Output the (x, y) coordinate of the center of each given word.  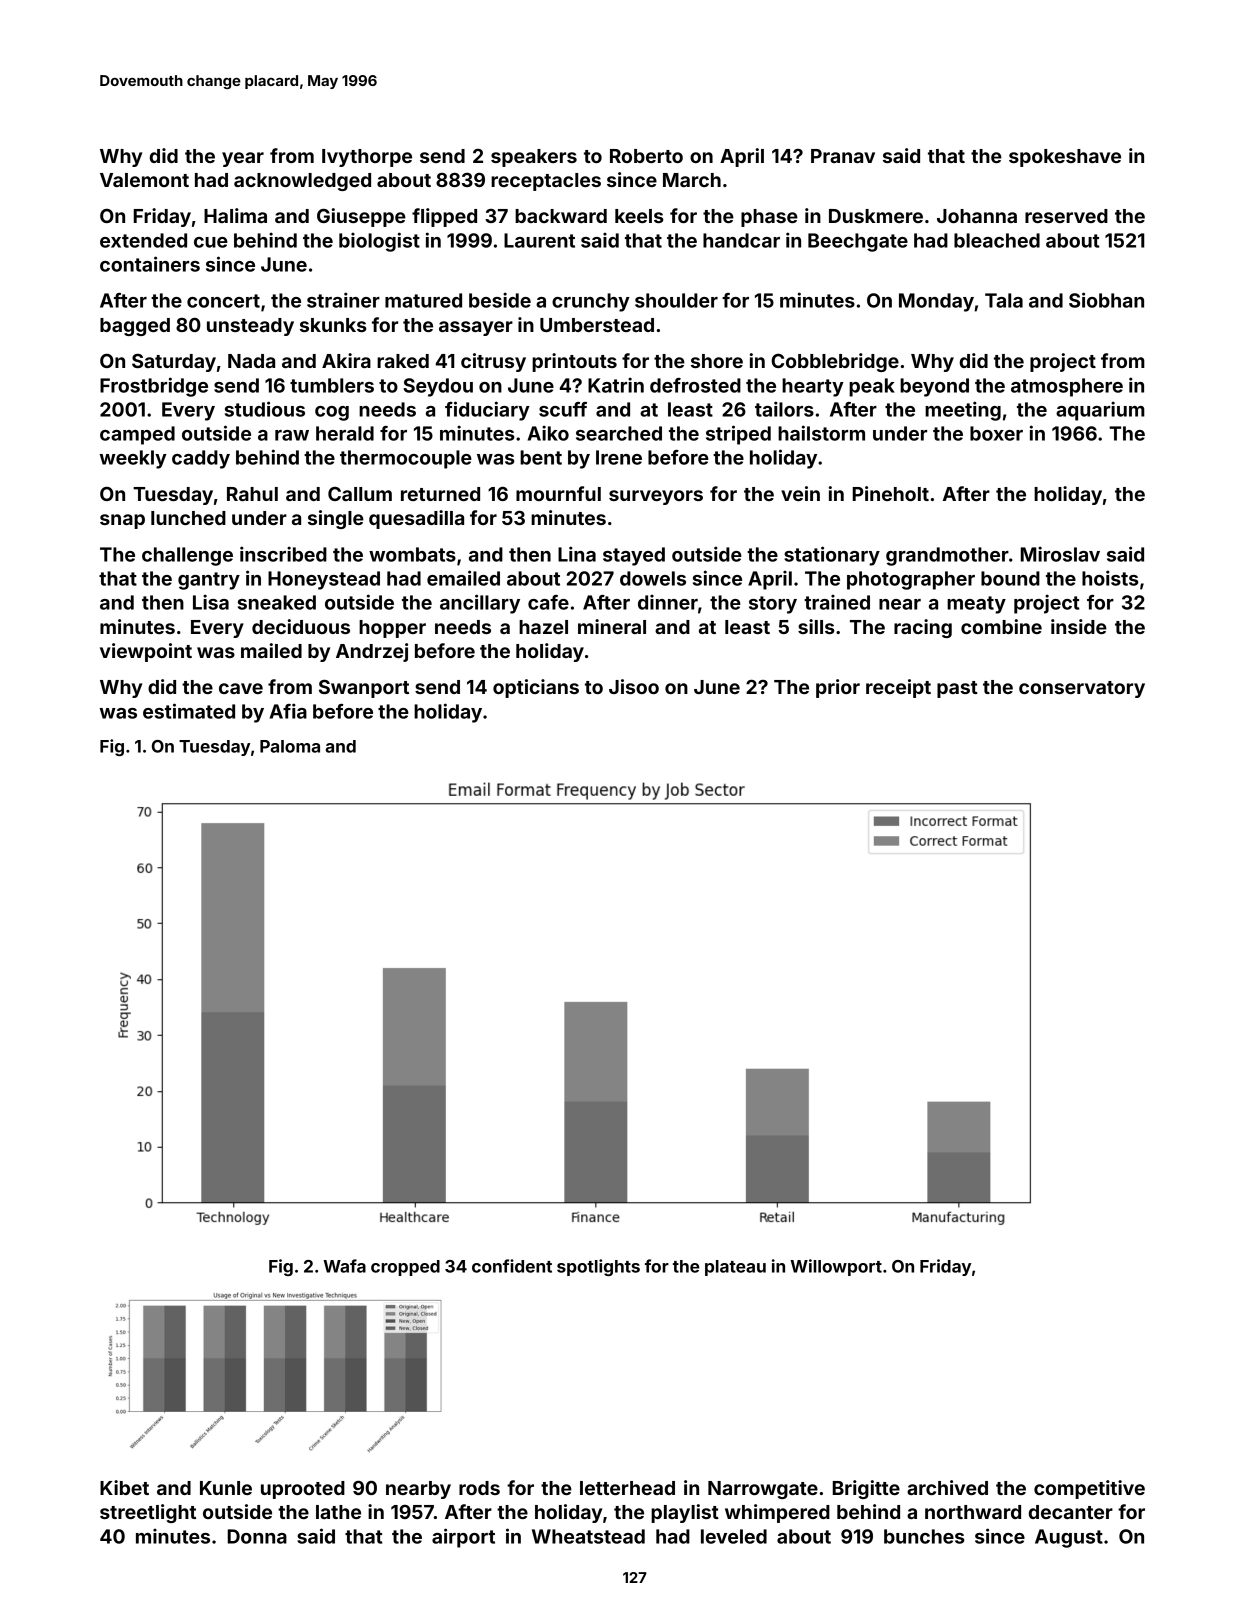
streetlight (148, 1513)
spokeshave (1065, 158)
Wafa (344, 1266)
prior (838, 688)
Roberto (646, 156)
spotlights (598, 1267)
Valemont (144, 180)
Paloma (290, 746)
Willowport (836, 1267)
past (957, 689)
